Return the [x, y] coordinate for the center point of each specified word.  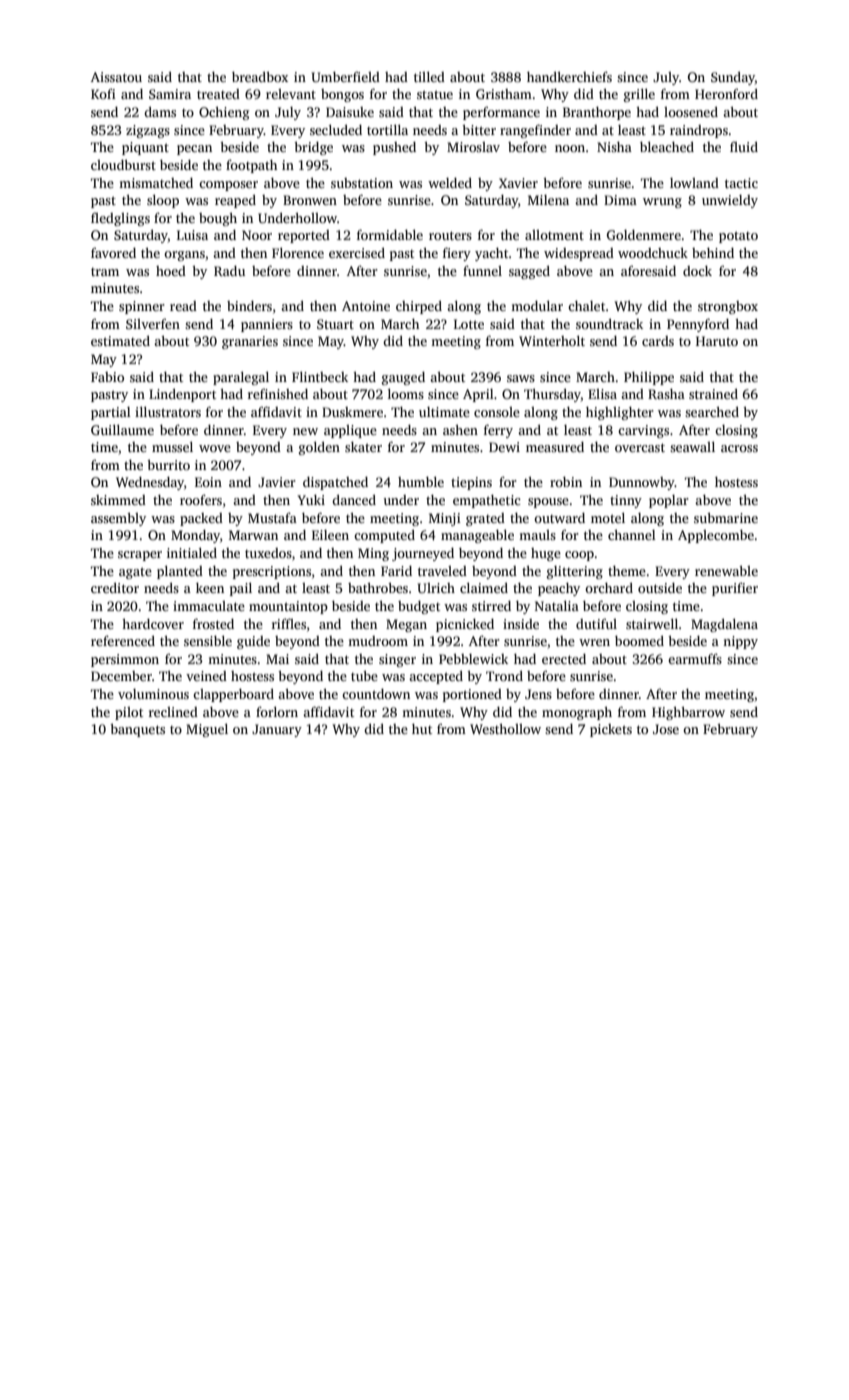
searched [712, 411]
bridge [313, 148]
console [497, 412]
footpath [251, 166]
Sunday [733, 78]
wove [215, 448]
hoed [171, 271]
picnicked [465, 625]
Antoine [366, 306]
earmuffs [695, 658]
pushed [394, 148]
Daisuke [350, 112]
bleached [667, 146]
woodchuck [653, 252]
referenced [123, 640]
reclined [173, 712]
